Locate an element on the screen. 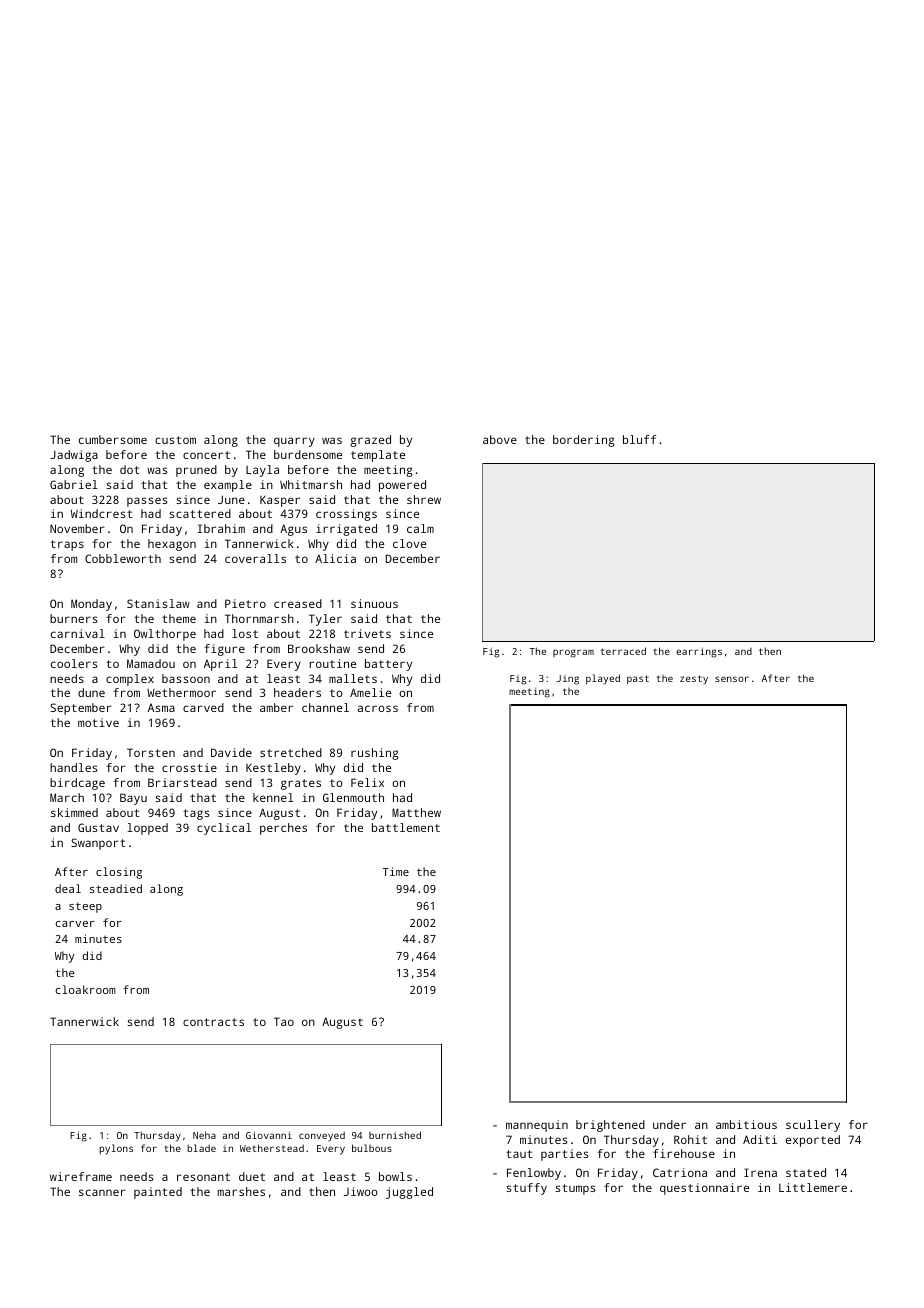 This screenshot has width=924, height=1308. handles is located at coordinates (74, 767).
